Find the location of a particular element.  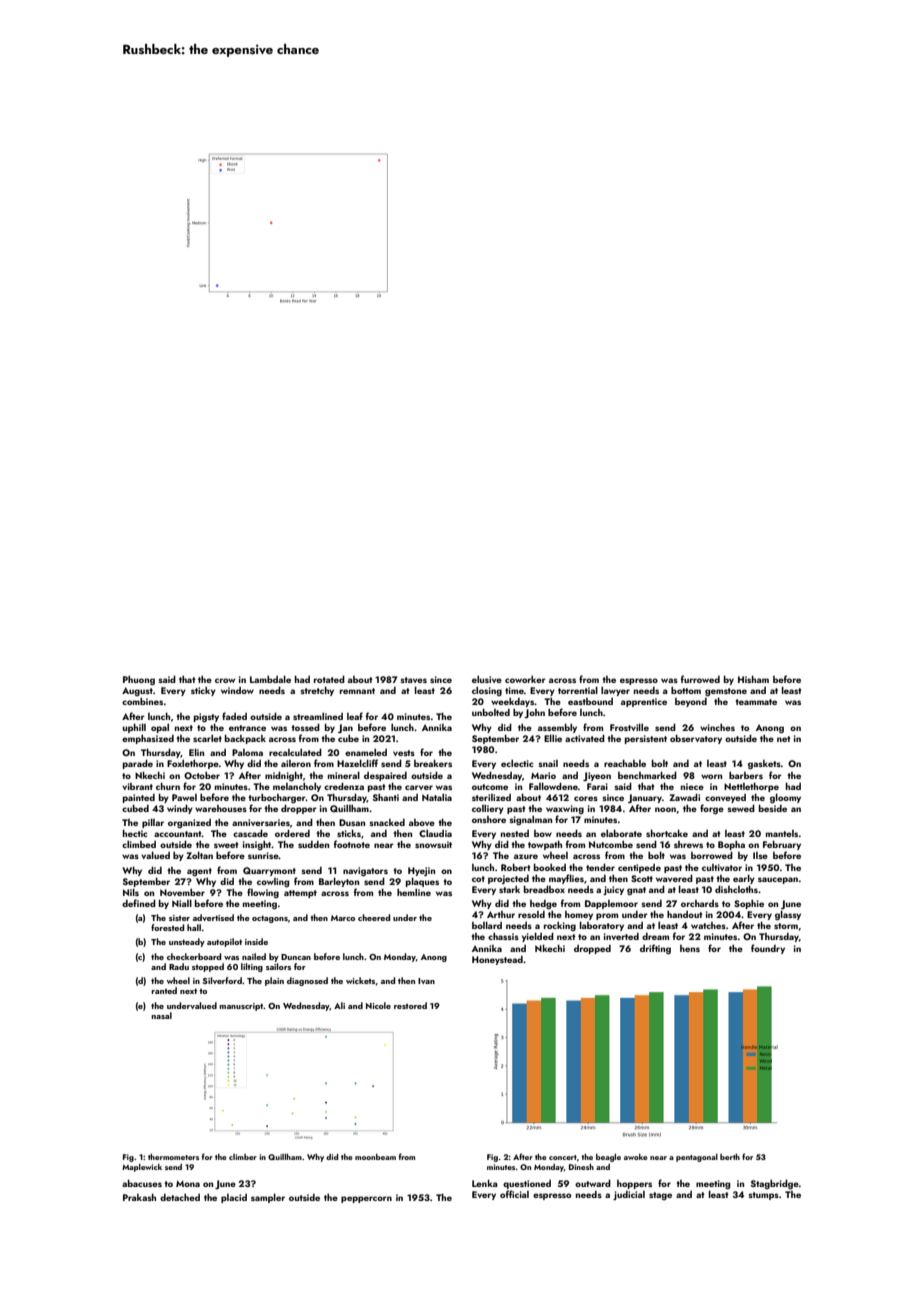

wickets is located at coordinates (360, 980).
